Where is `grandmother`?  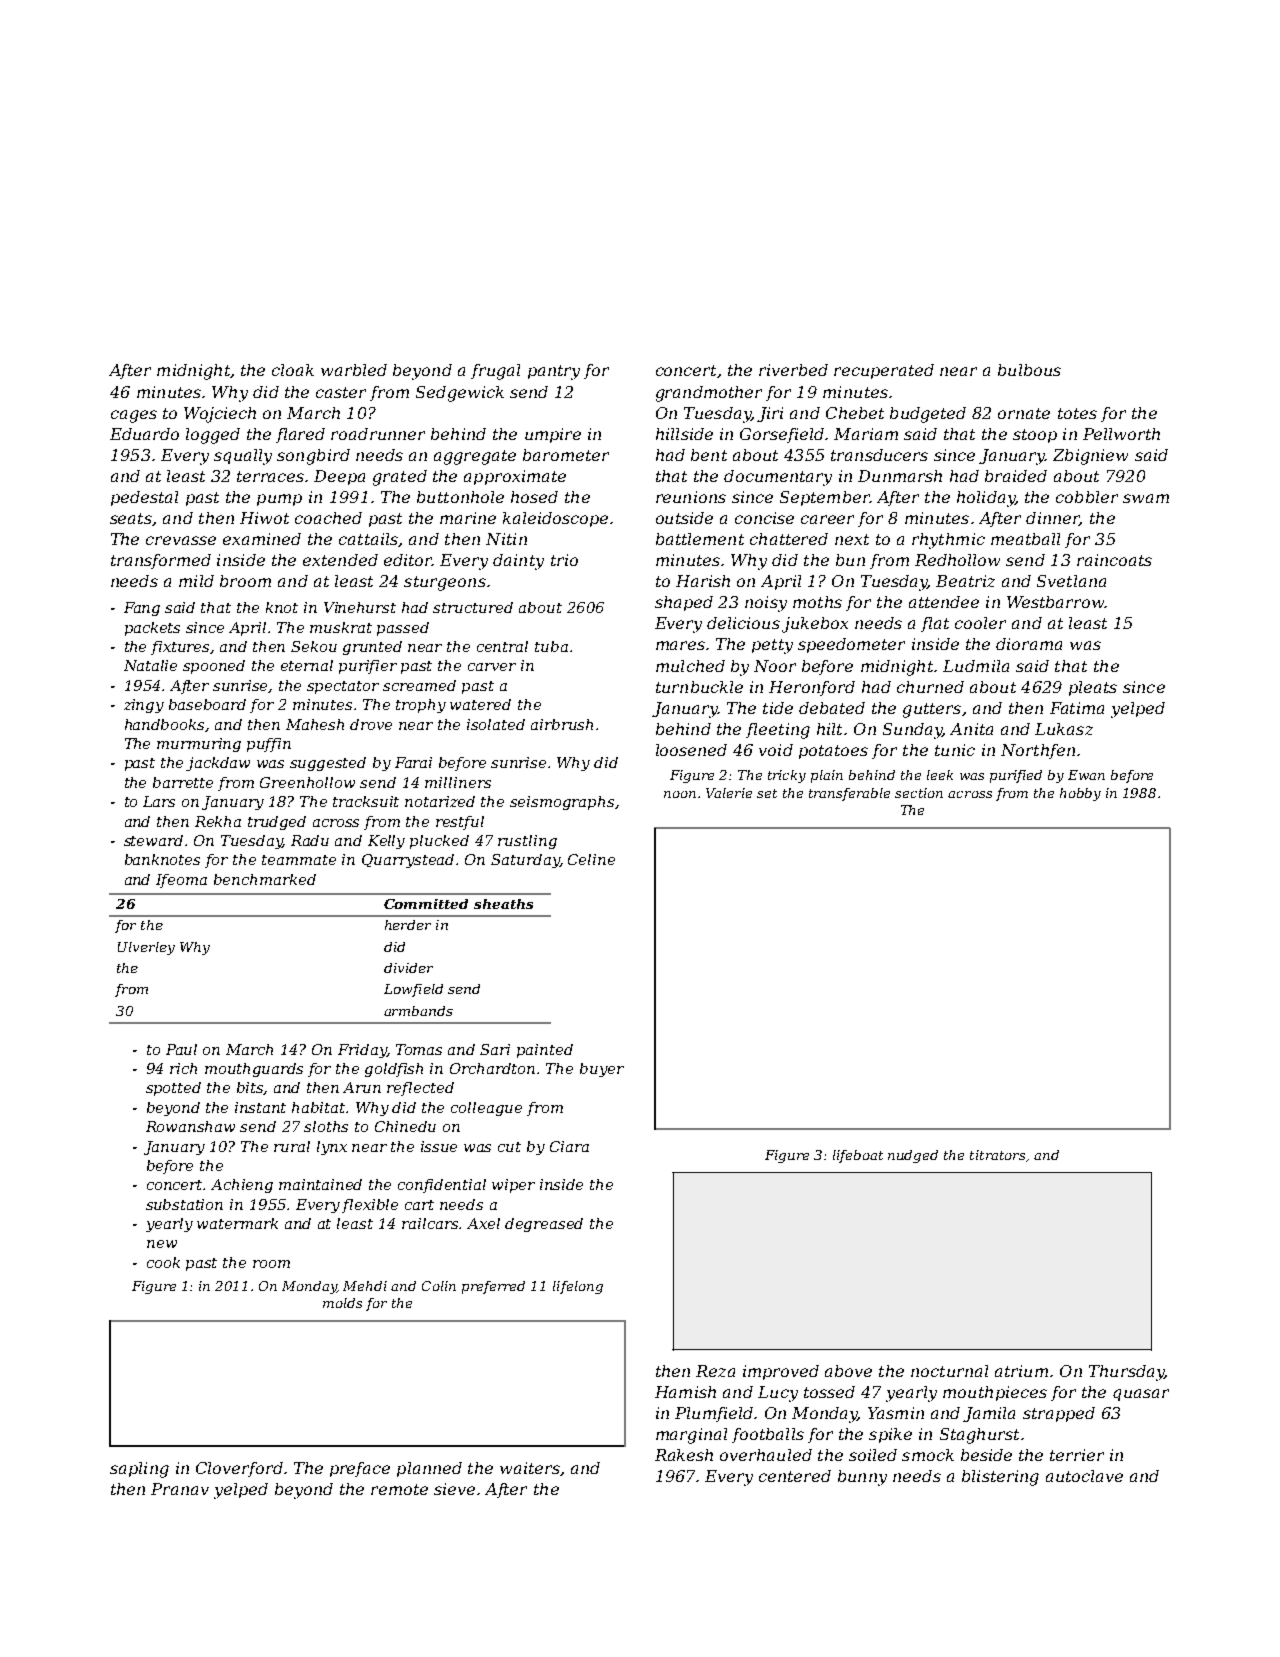
grandmother is located at coordinates (709, 394).
